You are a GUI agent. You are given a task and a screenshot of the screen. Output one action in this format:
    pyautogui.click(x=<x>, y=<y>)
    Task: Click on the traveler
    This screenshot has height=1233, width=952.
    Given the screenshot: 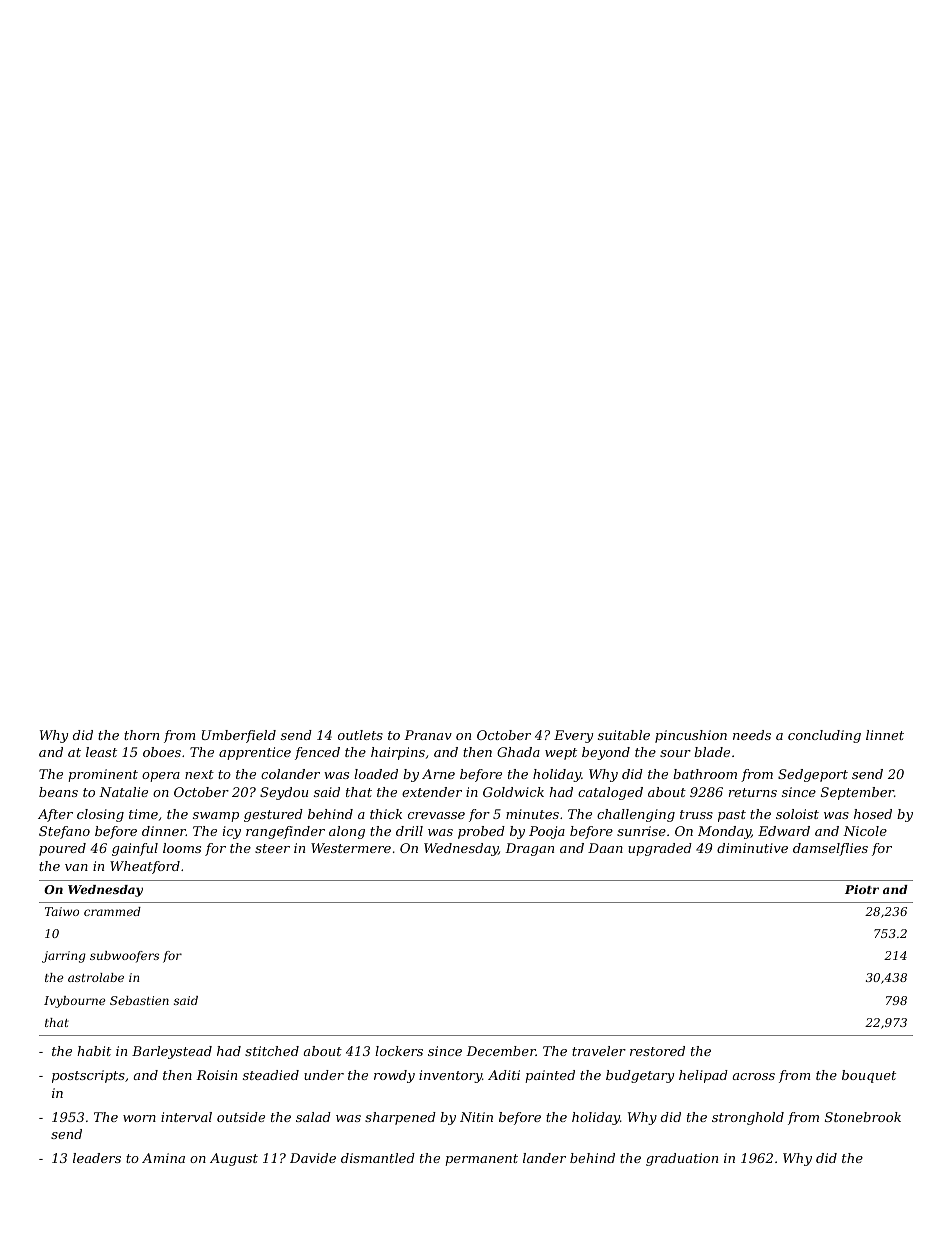 What is the action you would take?
    pyautogui.click(x=599, y=1051)
